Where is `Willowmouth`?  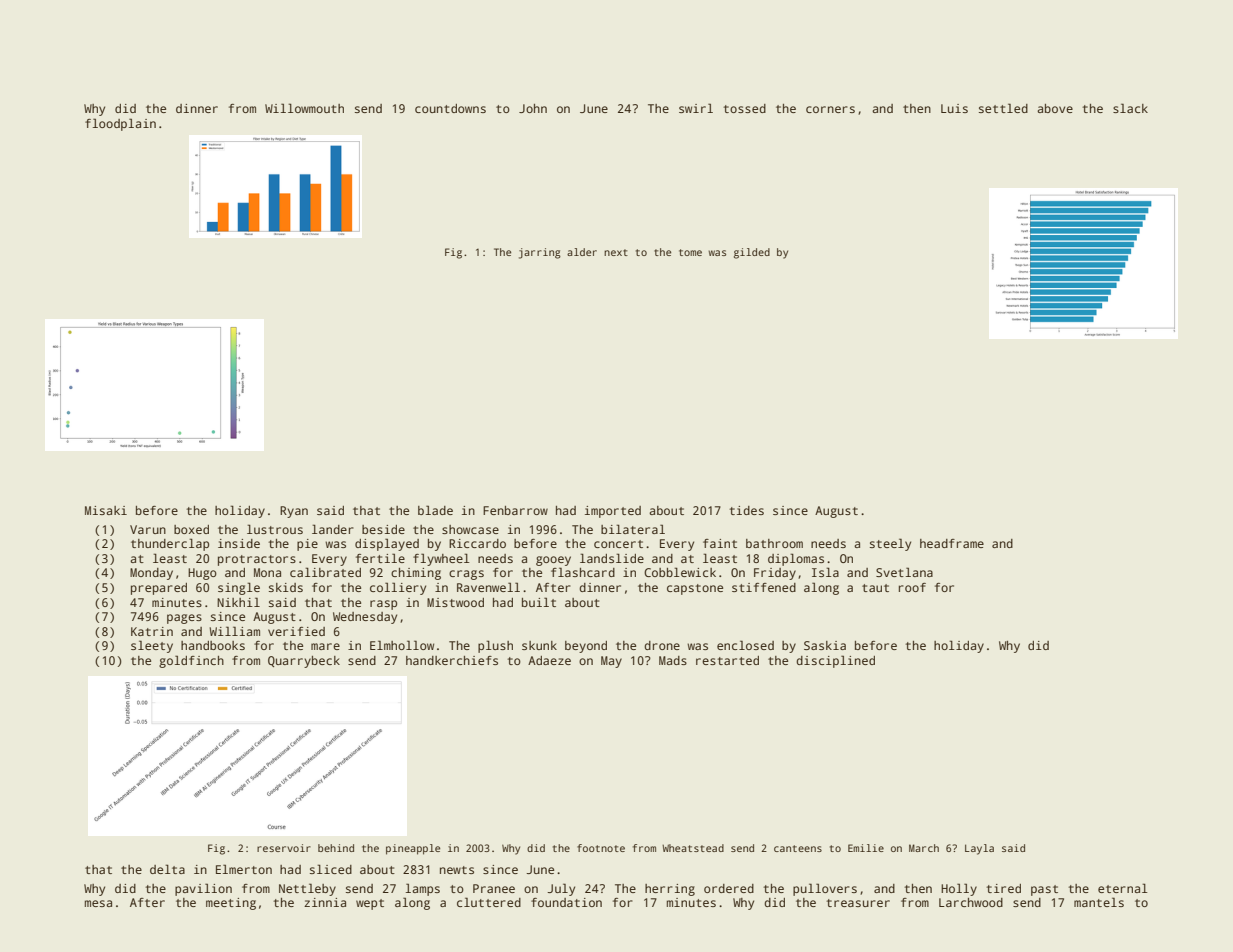 Willowmouth is located at coordinates (304, 108).
